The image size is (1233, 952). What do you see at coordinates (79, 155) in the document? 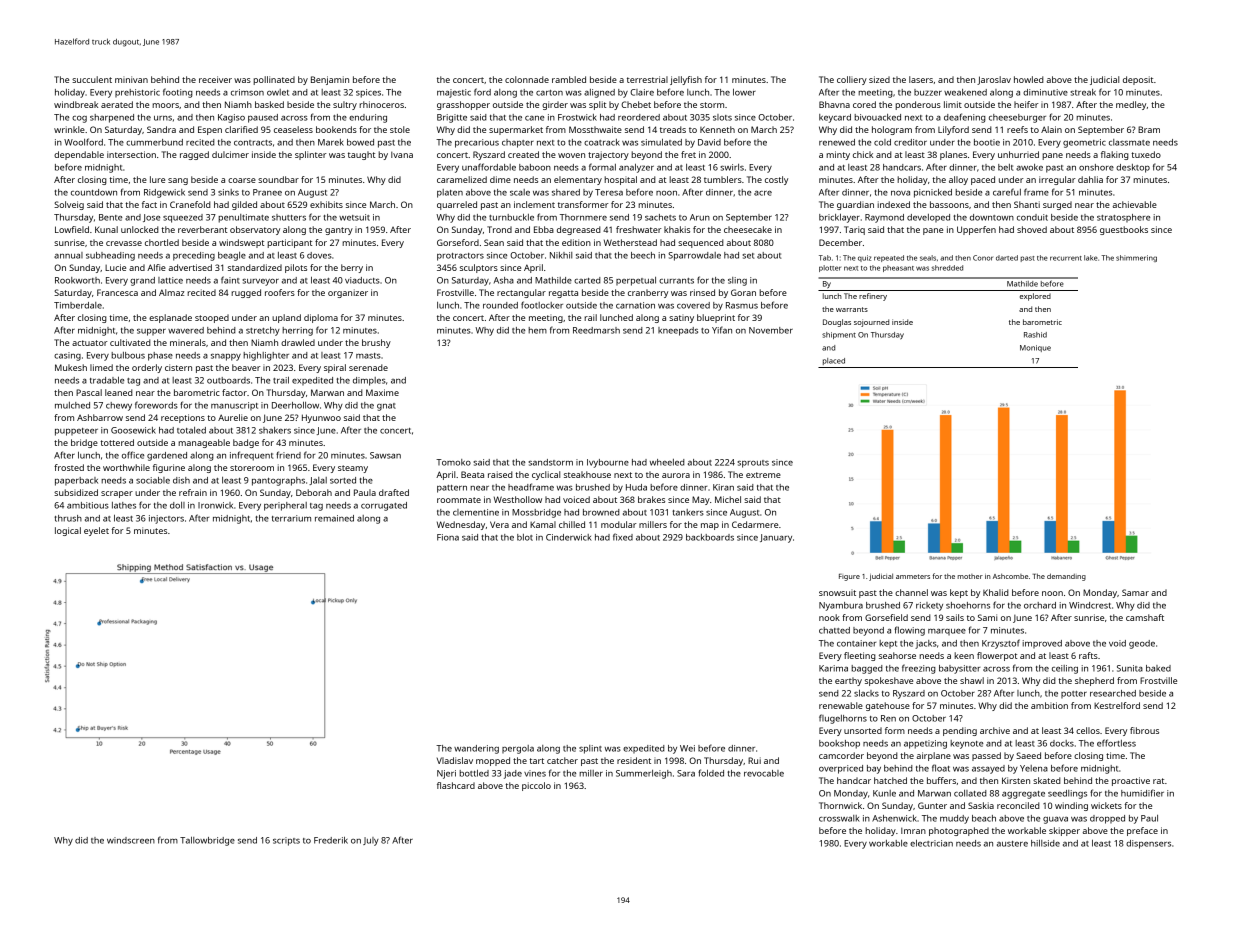
I see `dependable` at bounding box center [79, 155].
